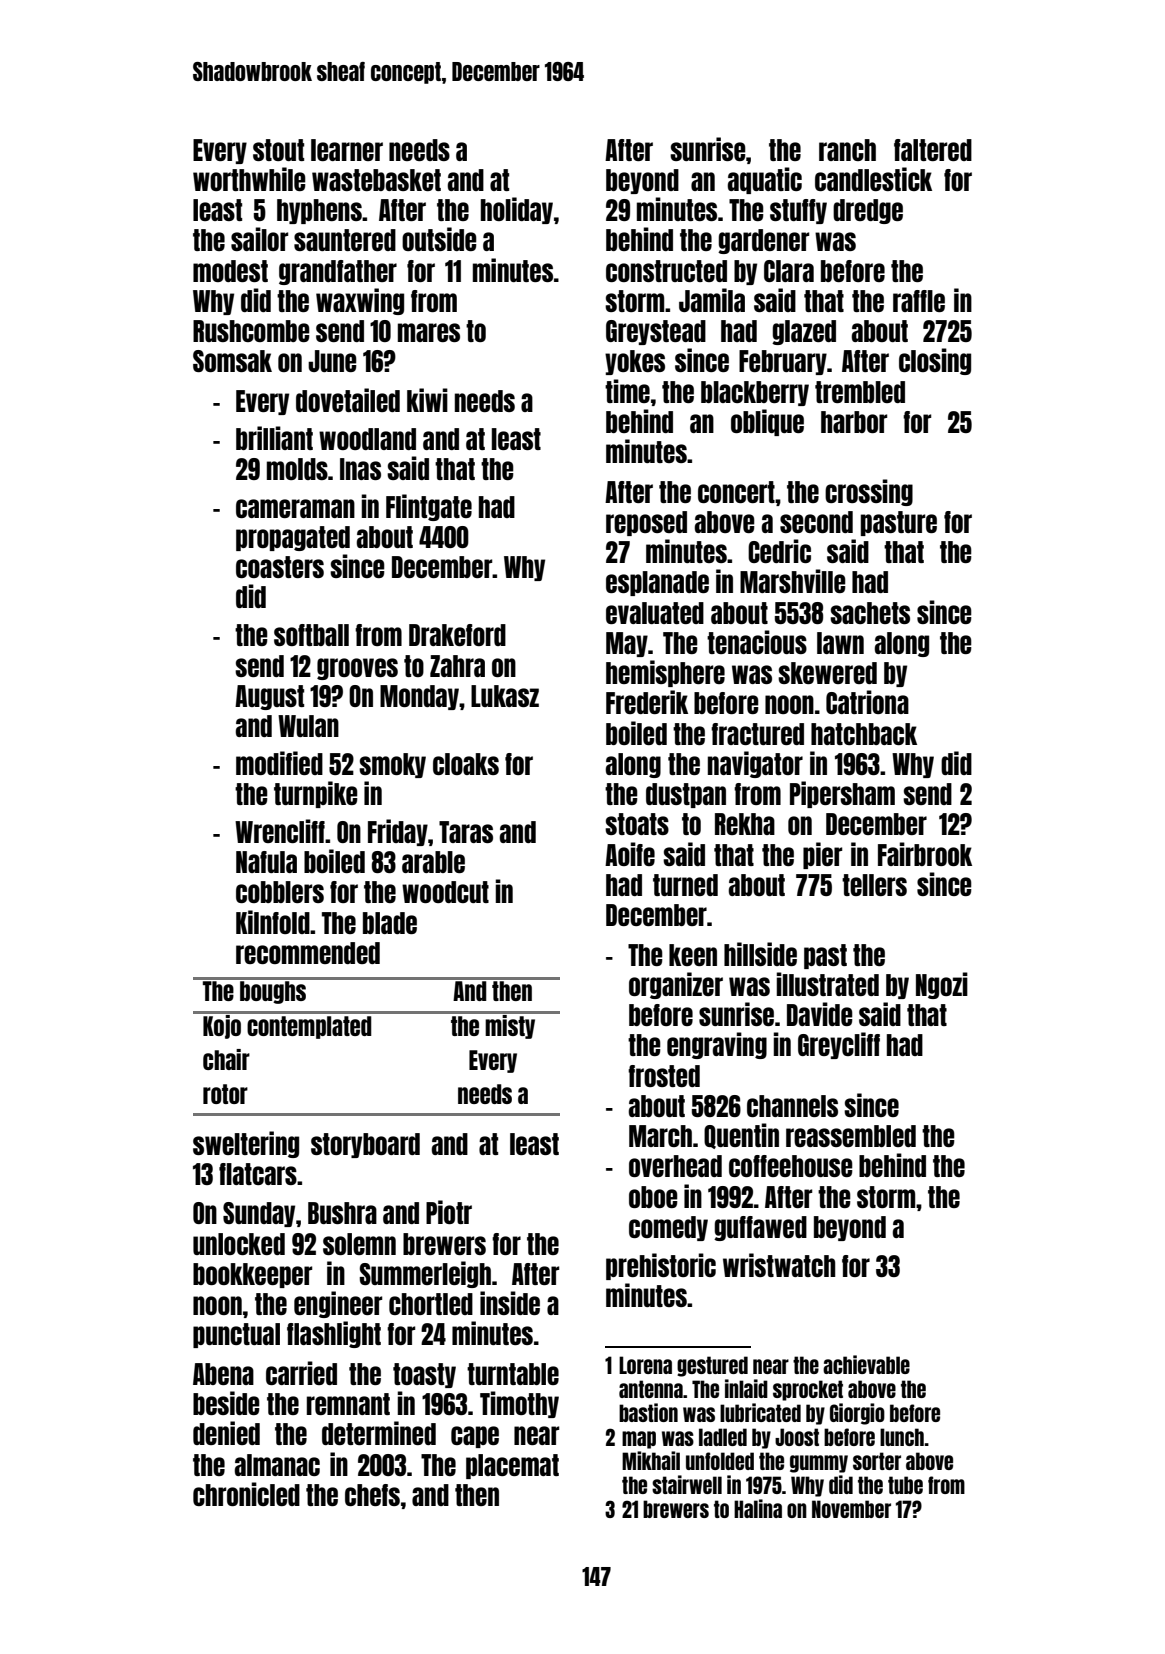 This image has width=1165, height=1654. I want to click on faltered, so click(933, 150).
